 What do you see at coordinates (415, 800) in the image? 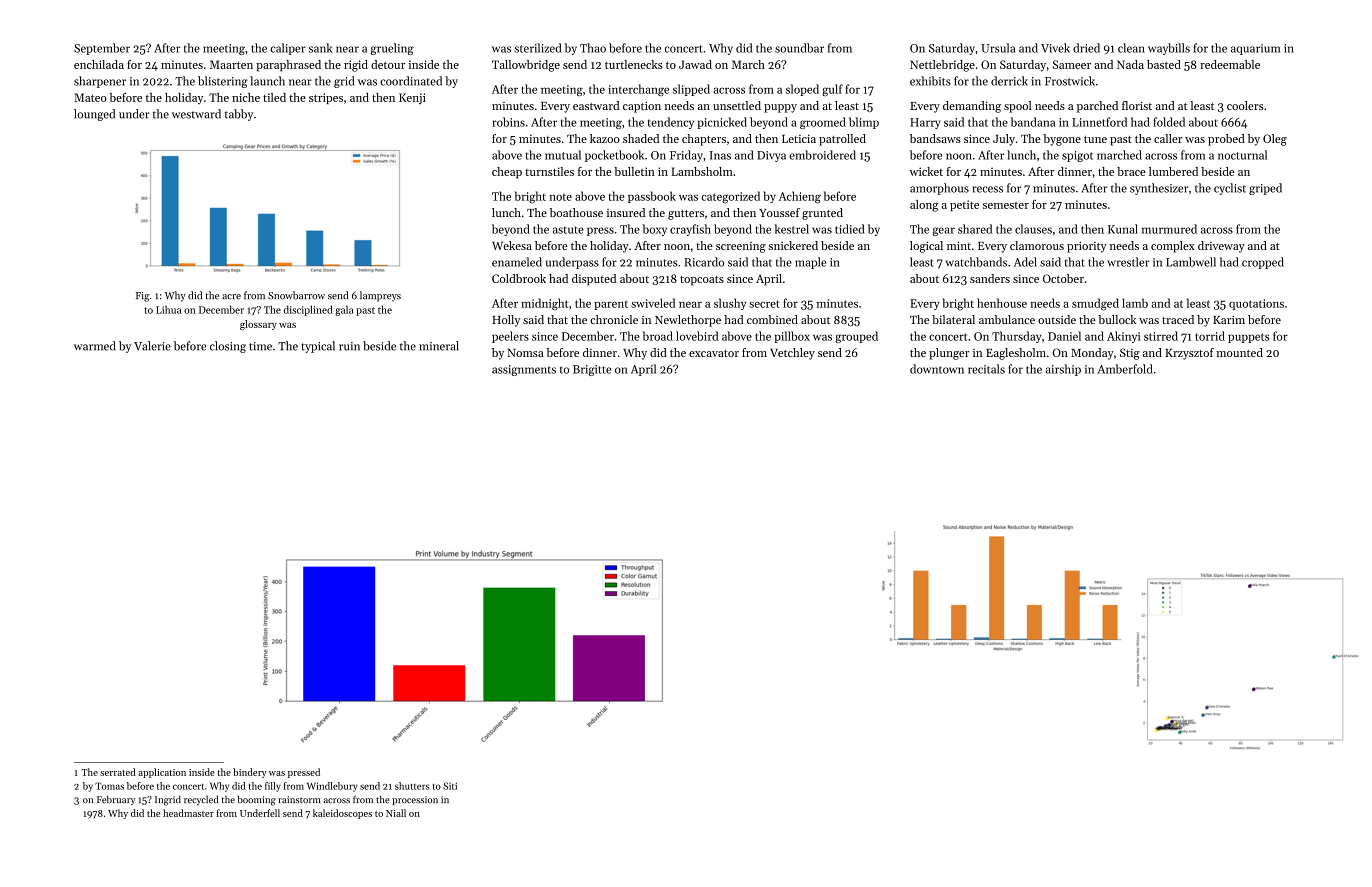
I see `procession` at bounding box center [415, 800].
